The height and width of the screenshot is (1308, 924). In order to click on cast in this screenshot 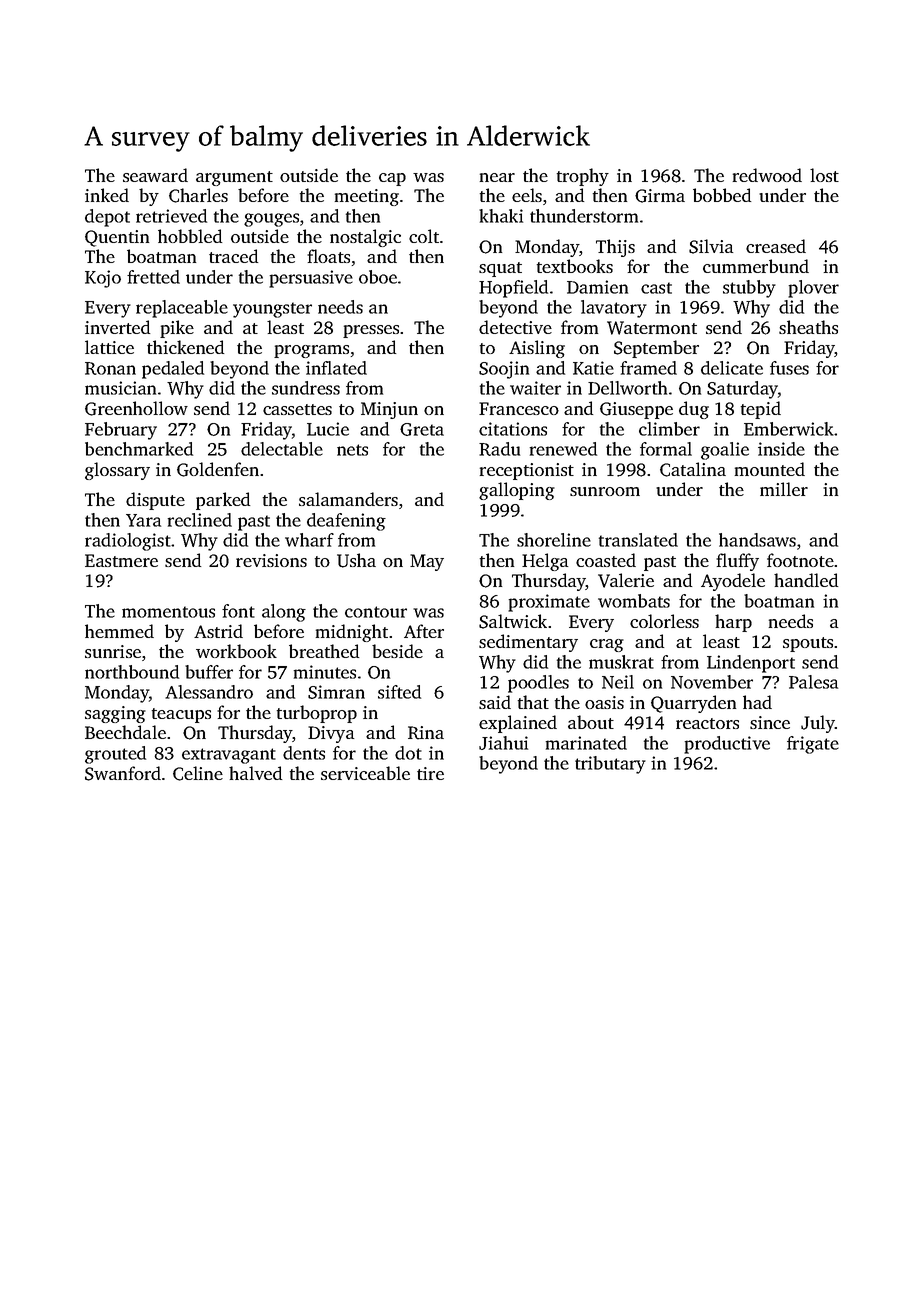, I will do `click(656, 288)`.
